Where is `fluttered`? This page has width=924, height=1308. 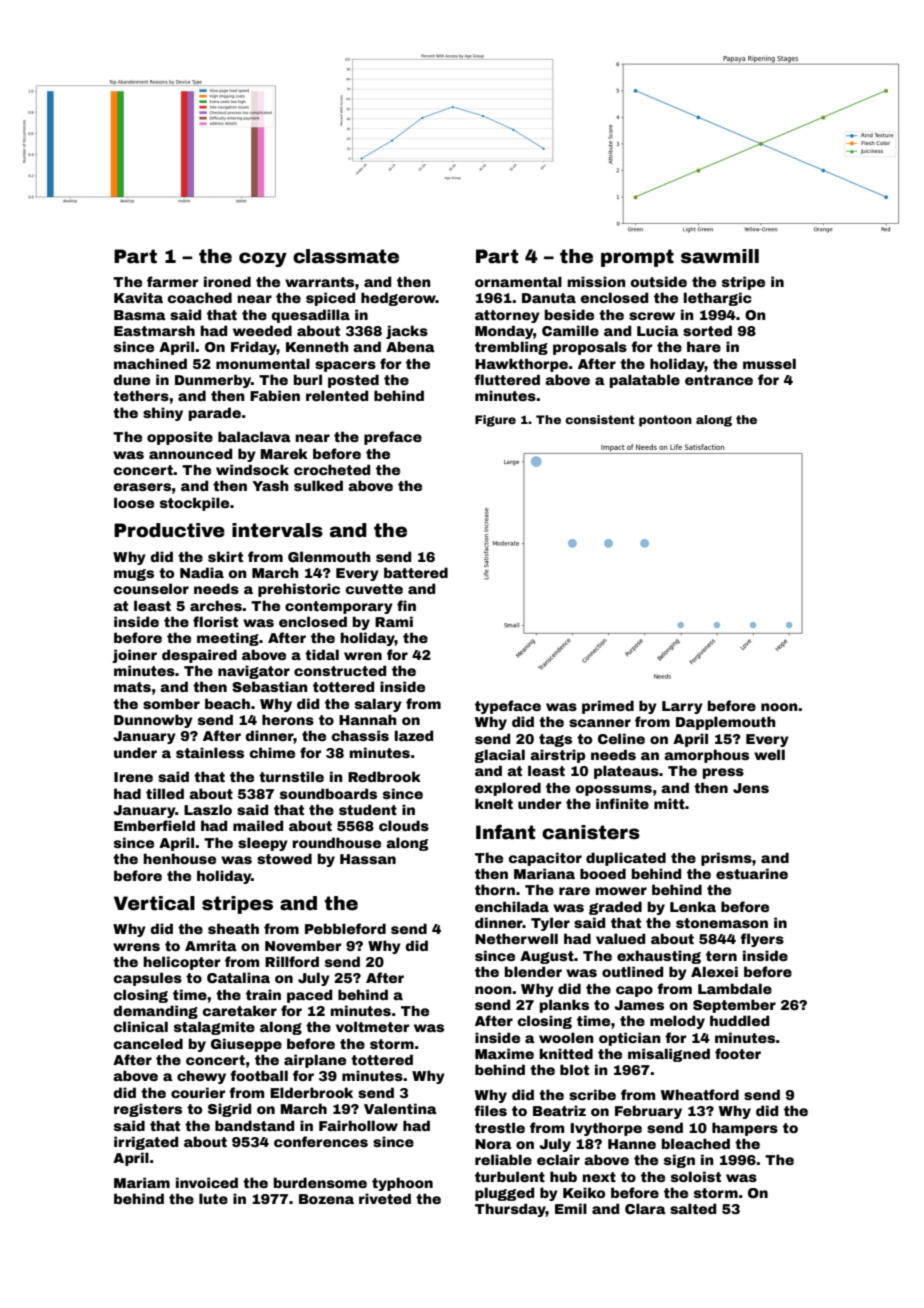 fluttered is located at coordinates (507, 379).
